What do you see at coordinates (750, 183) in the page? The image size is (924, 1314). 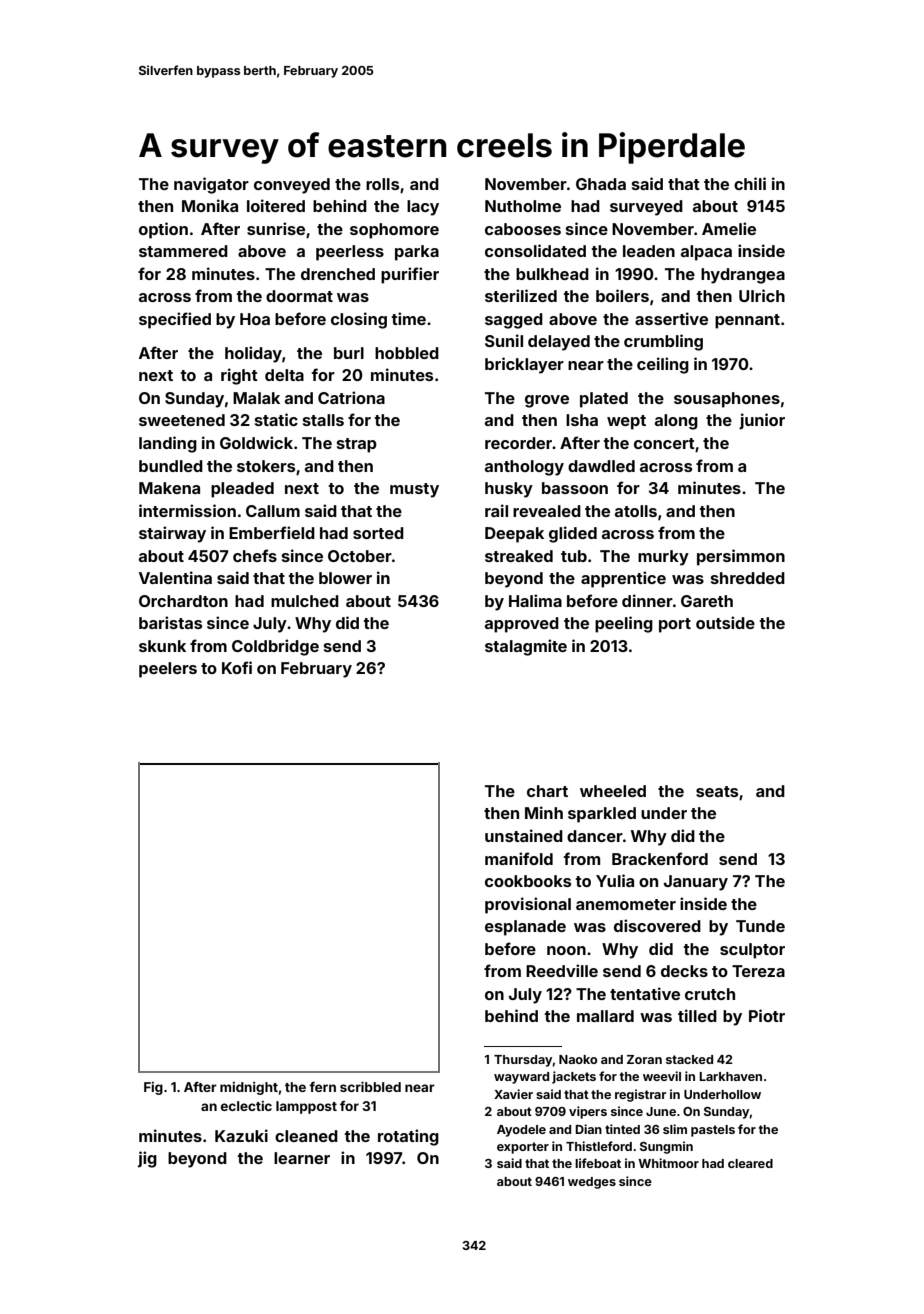 I see `chili` at bounding box center [750, 183].
